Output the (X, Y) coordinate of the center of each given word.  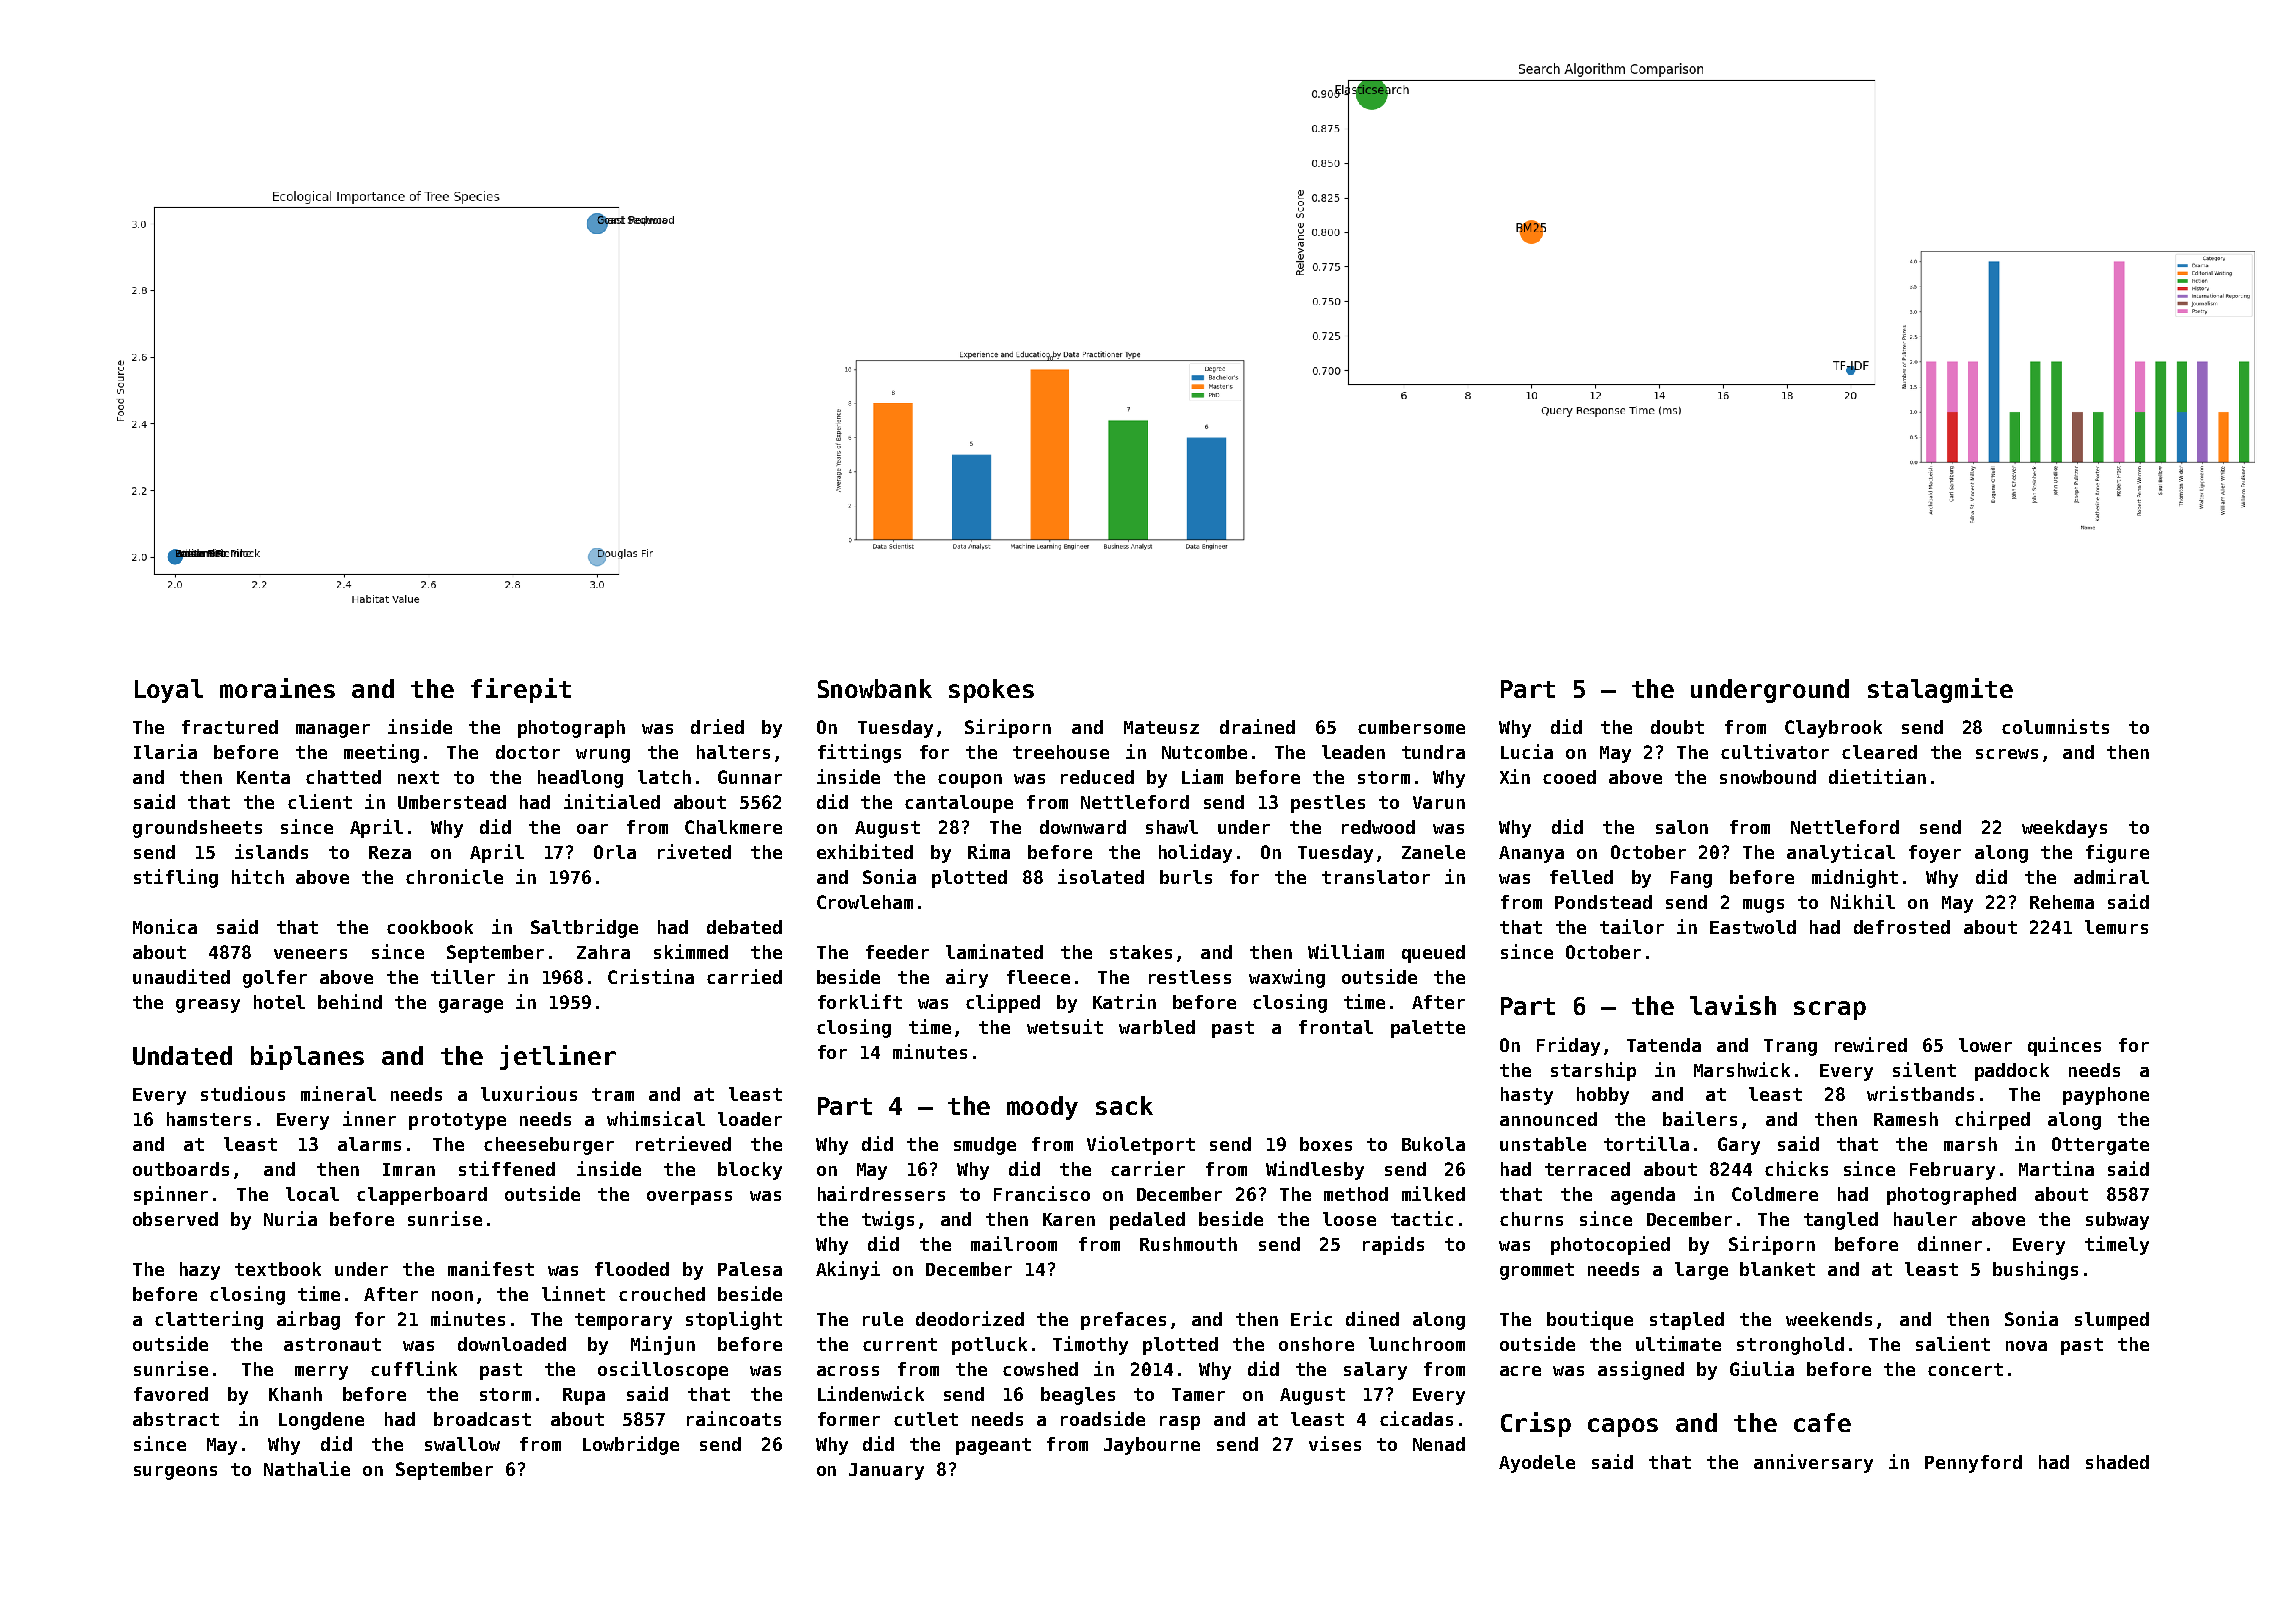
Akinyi (848, 1270)
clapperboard (422, 1196)
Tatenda (1664, 1045)
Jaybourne (1152, 1446)
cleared (1879, 752)
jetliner (558, 1057)
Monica (165, 926)
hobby (1603, 1096)
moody (1042, 1108)
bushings (2035, 1270)
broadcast (482, 1419)
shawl (1172, 827)
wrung (603, 756)
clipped (1003, 1003)
